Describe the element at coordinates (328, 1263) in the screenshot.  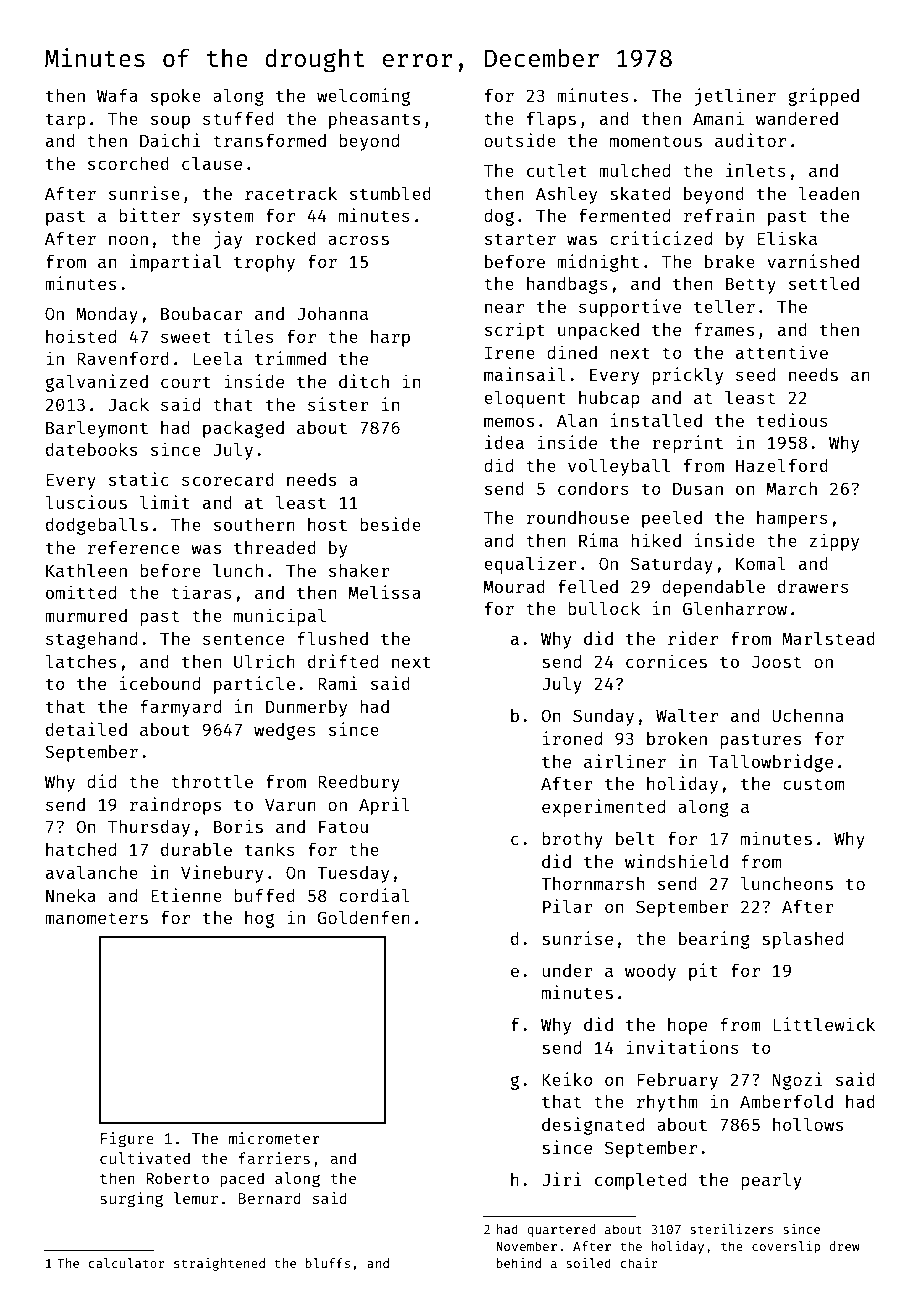
I see `bluffs` at that location.
